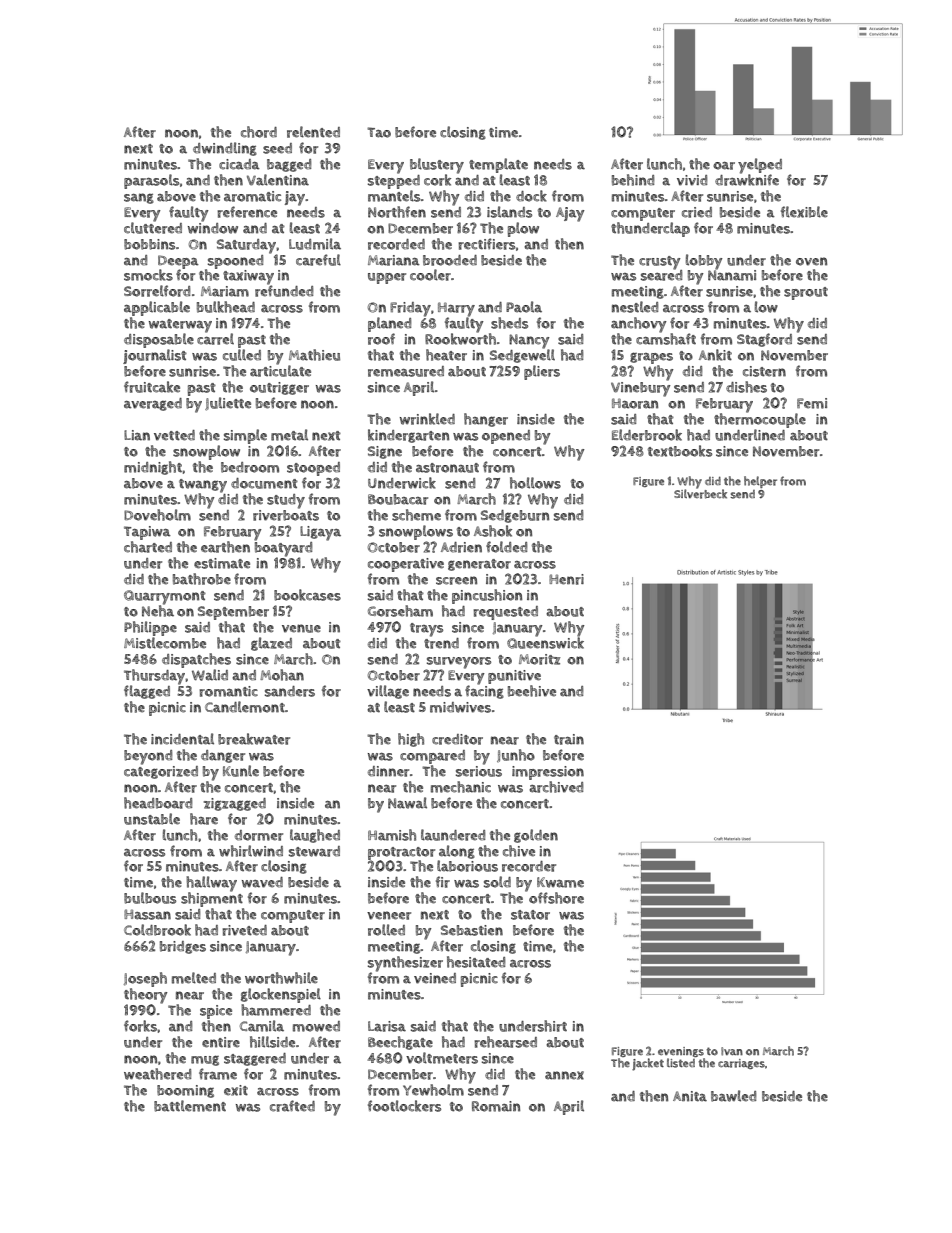 The width and height of the screenshot is (952, 1233). What do you see at coordinates (259, 132) in the screenshot?
I see `chord` at bounding box center [259, 132].
